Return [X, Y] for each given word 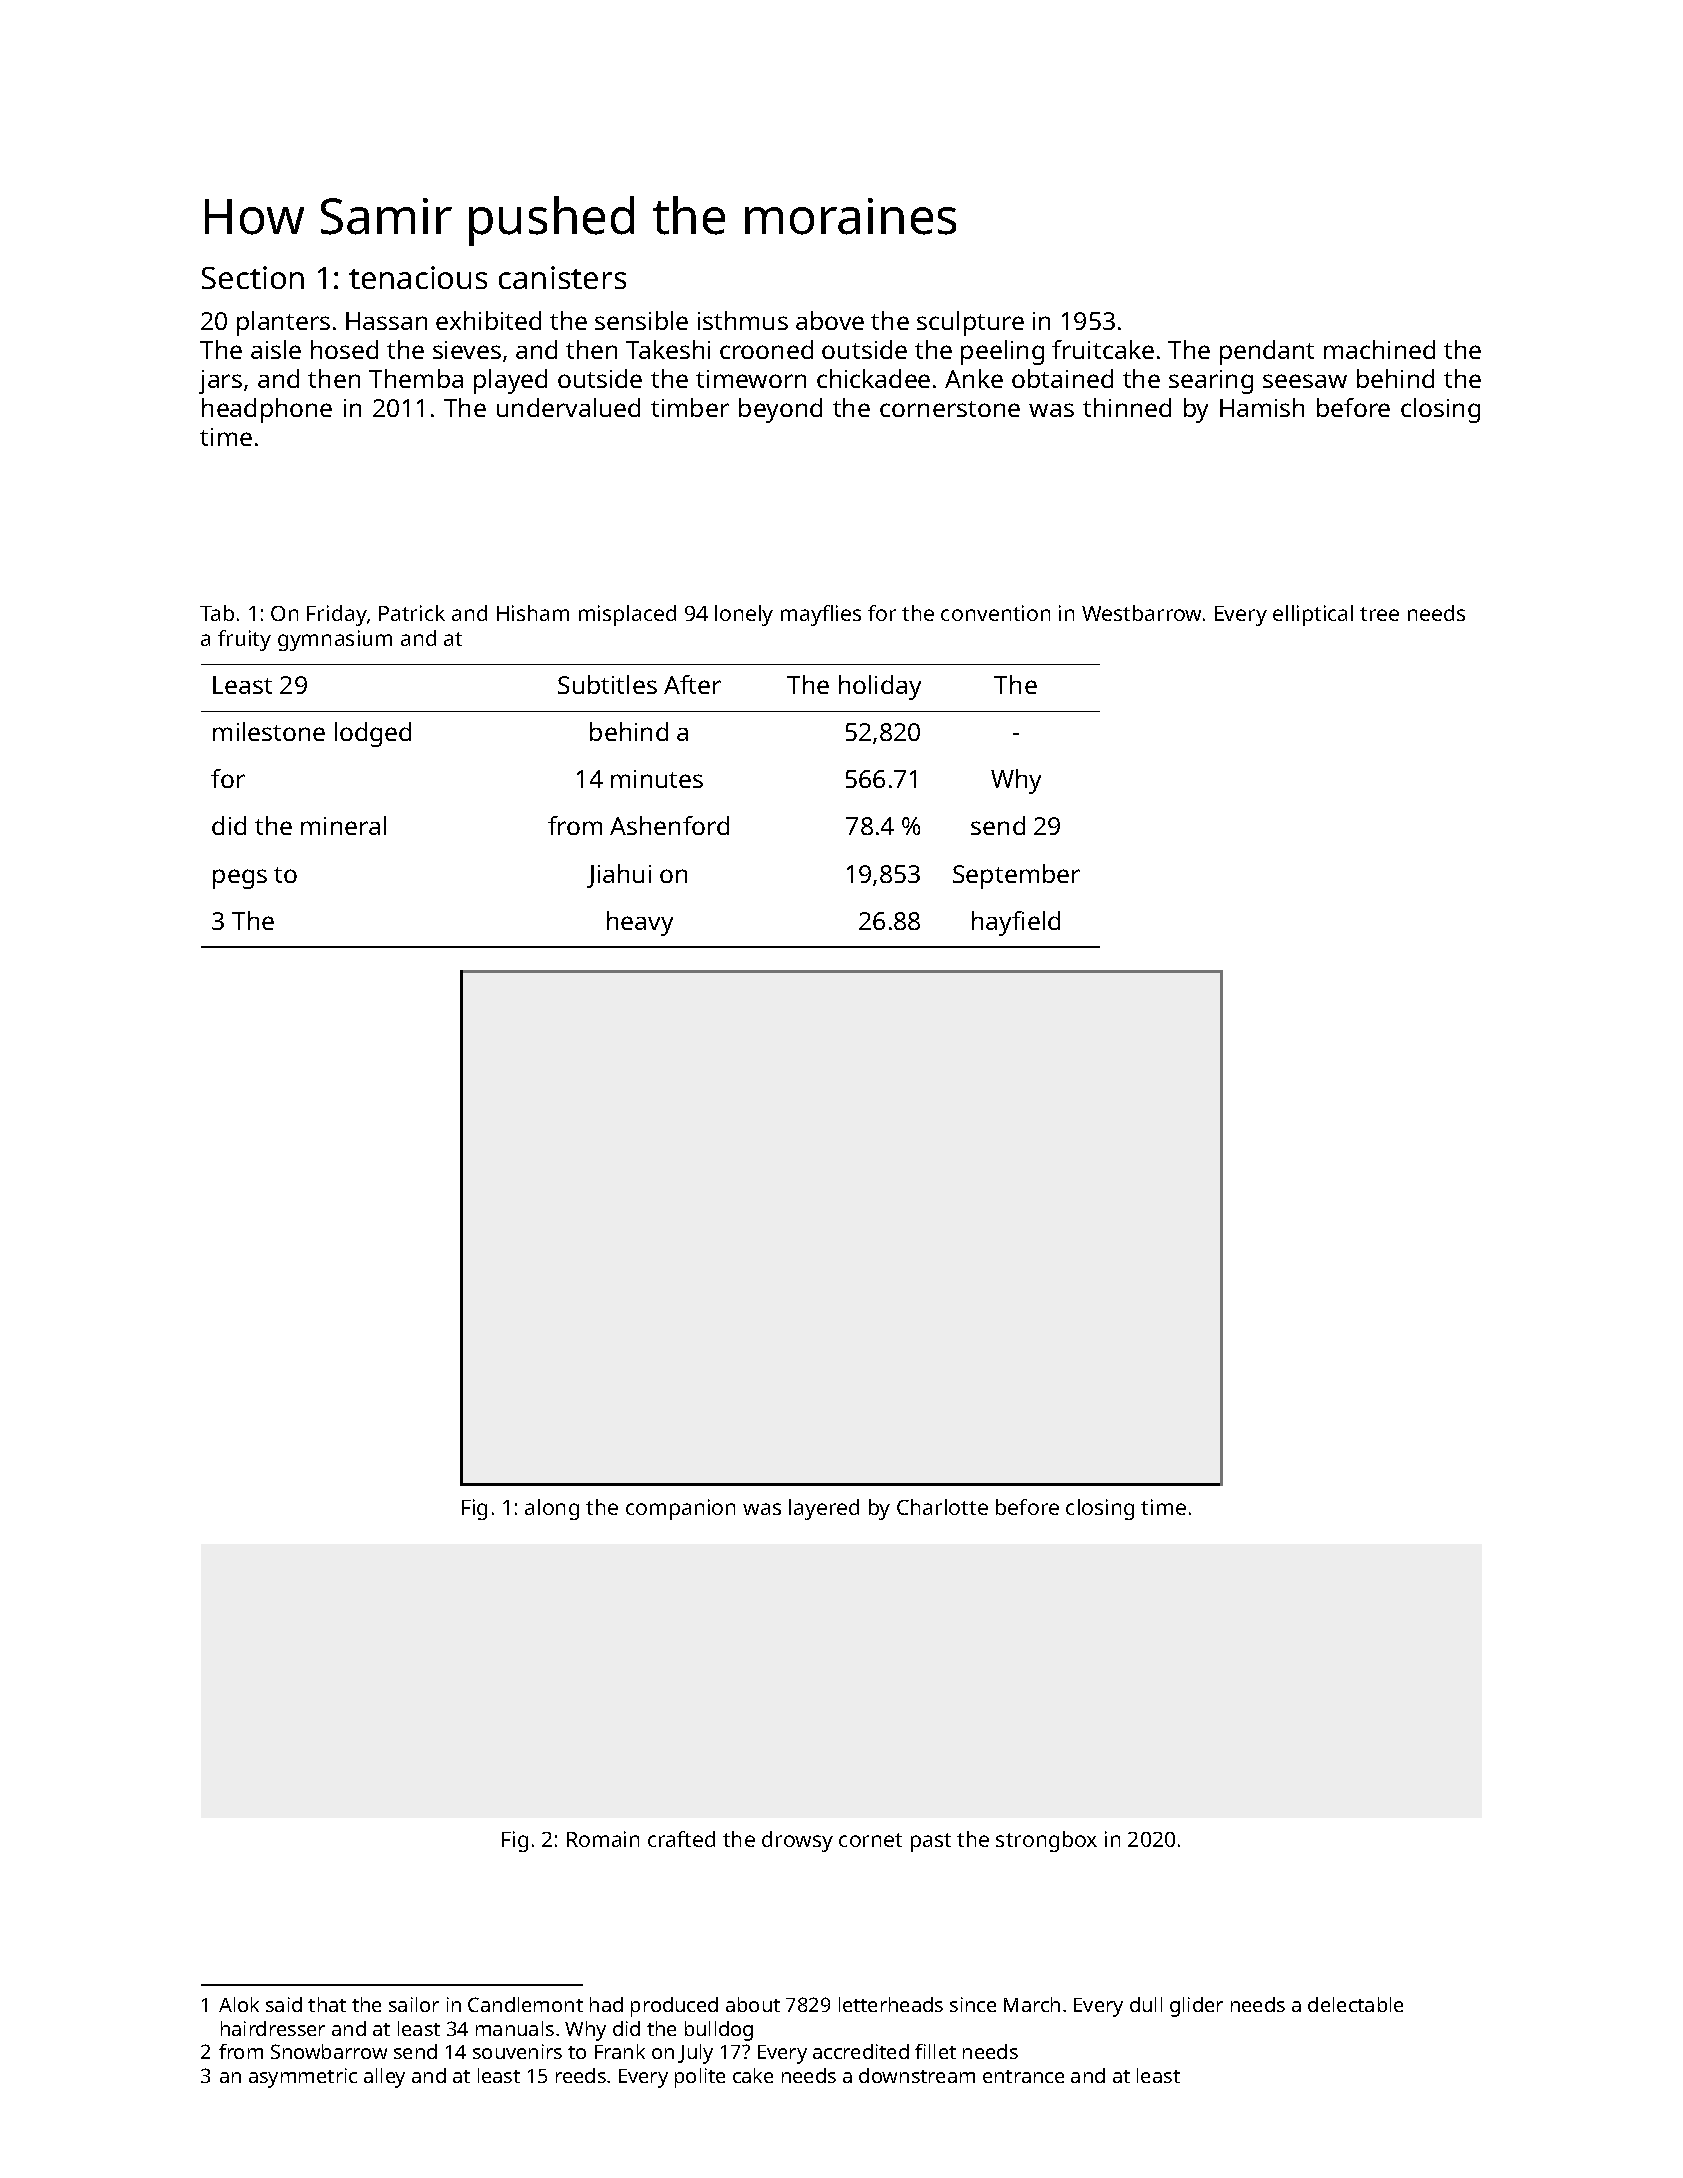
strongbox [1046, 1841]
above [830, 320]
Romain [603, 1839]
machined [1379, 349]
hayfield [1016, 923]
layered [824, 1509]
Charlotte [942, 1507]
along [552, 1509]
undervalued [568, 407]
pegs [240, 879]
